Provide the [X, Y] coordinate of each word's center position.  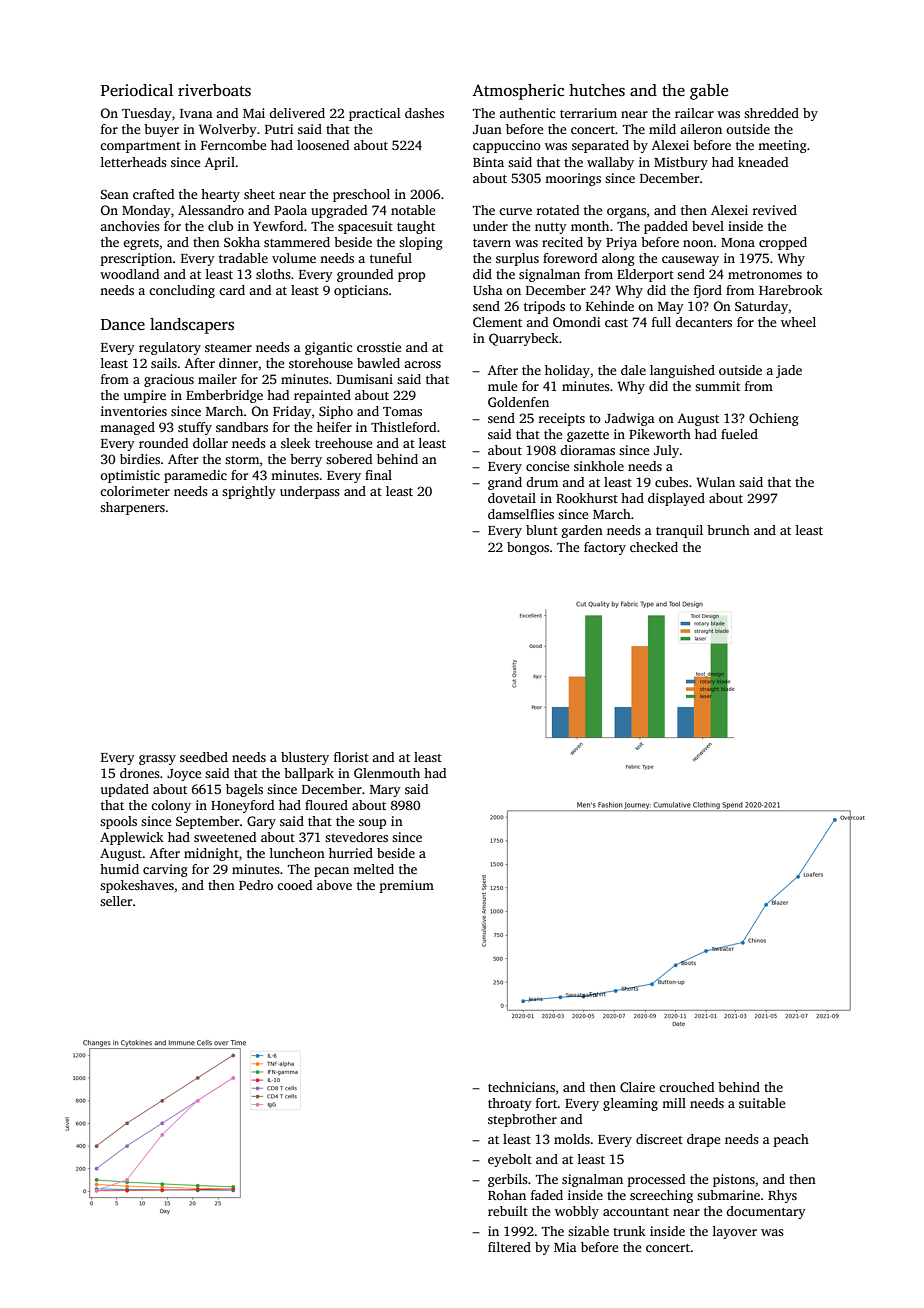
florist [351, 757]
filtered [509, 1247]
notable [413, 210]
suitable [762, 1103]
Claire [637, 1087]
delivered [297, 113]
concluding [182, 291]
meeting [782, 146]
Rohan [507, 1195]
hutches [597, 90]
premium [407, 886]
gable [709, 92]
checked [654, 547]
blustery [305, 758]
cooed [294, 885]
